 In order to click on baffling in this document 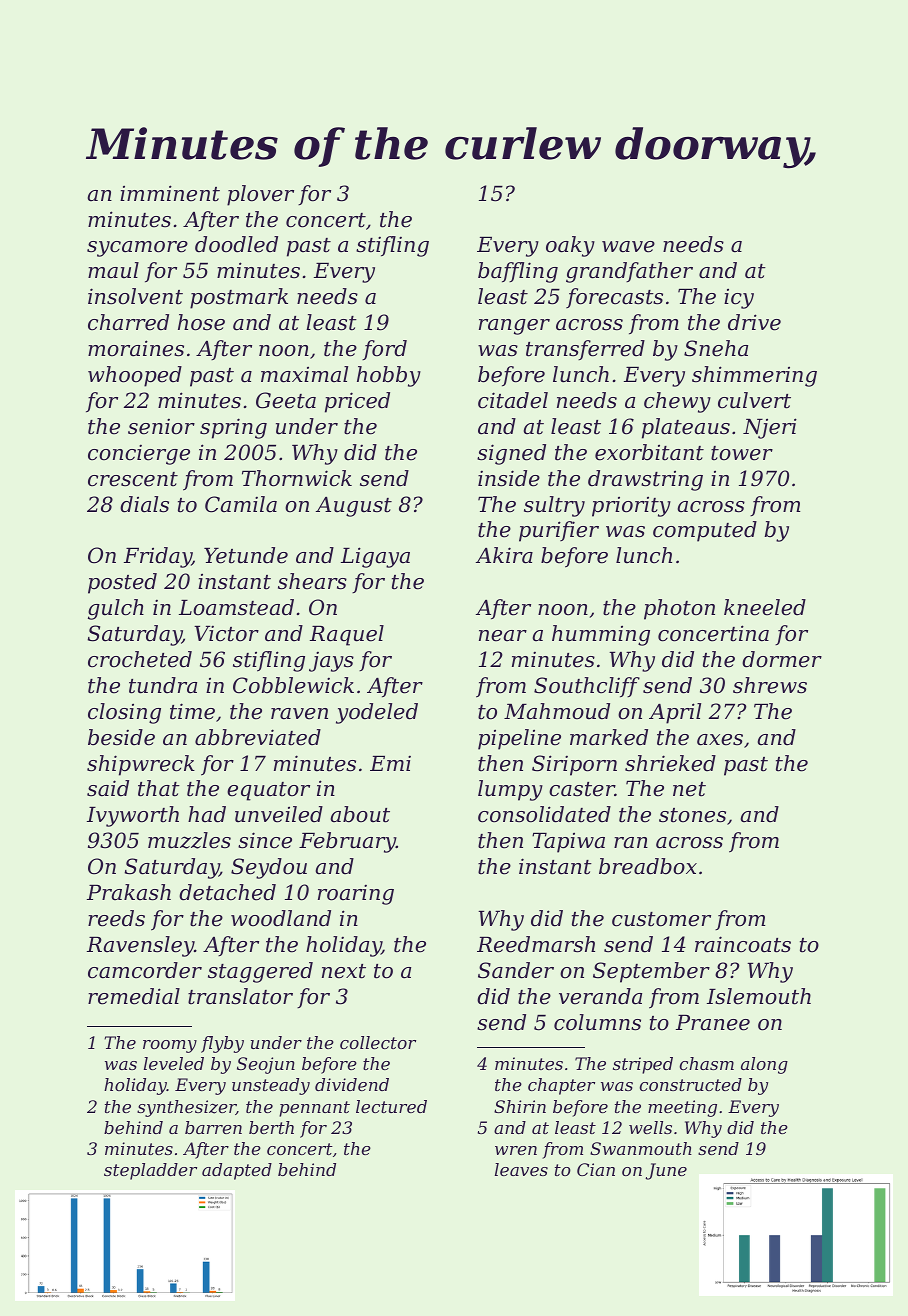, I will do `click(518, 272)`.
